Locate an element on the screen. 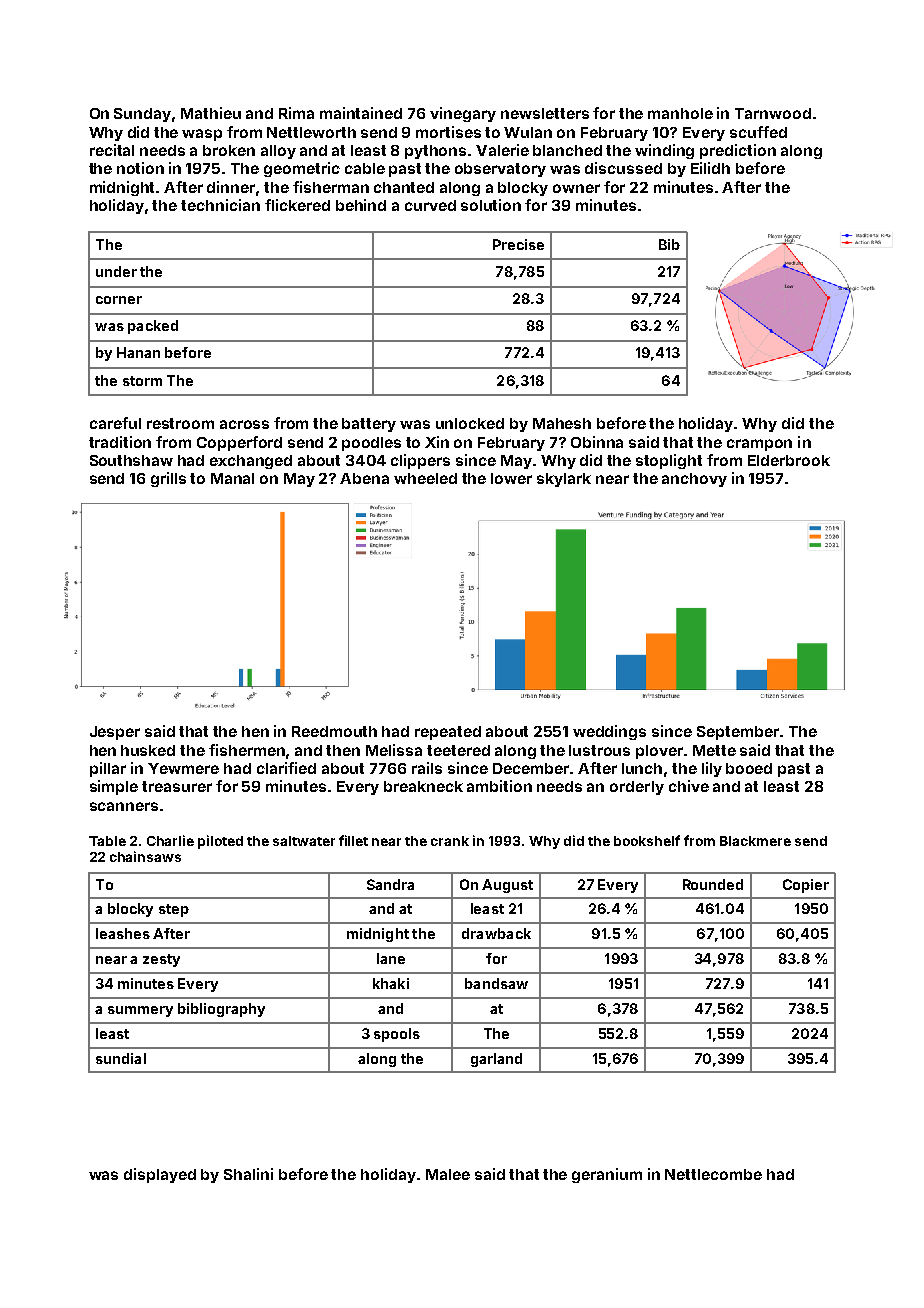 The height and width of the screenshot is (1308, 924). stoplight is located at coordinates (669, 461).
